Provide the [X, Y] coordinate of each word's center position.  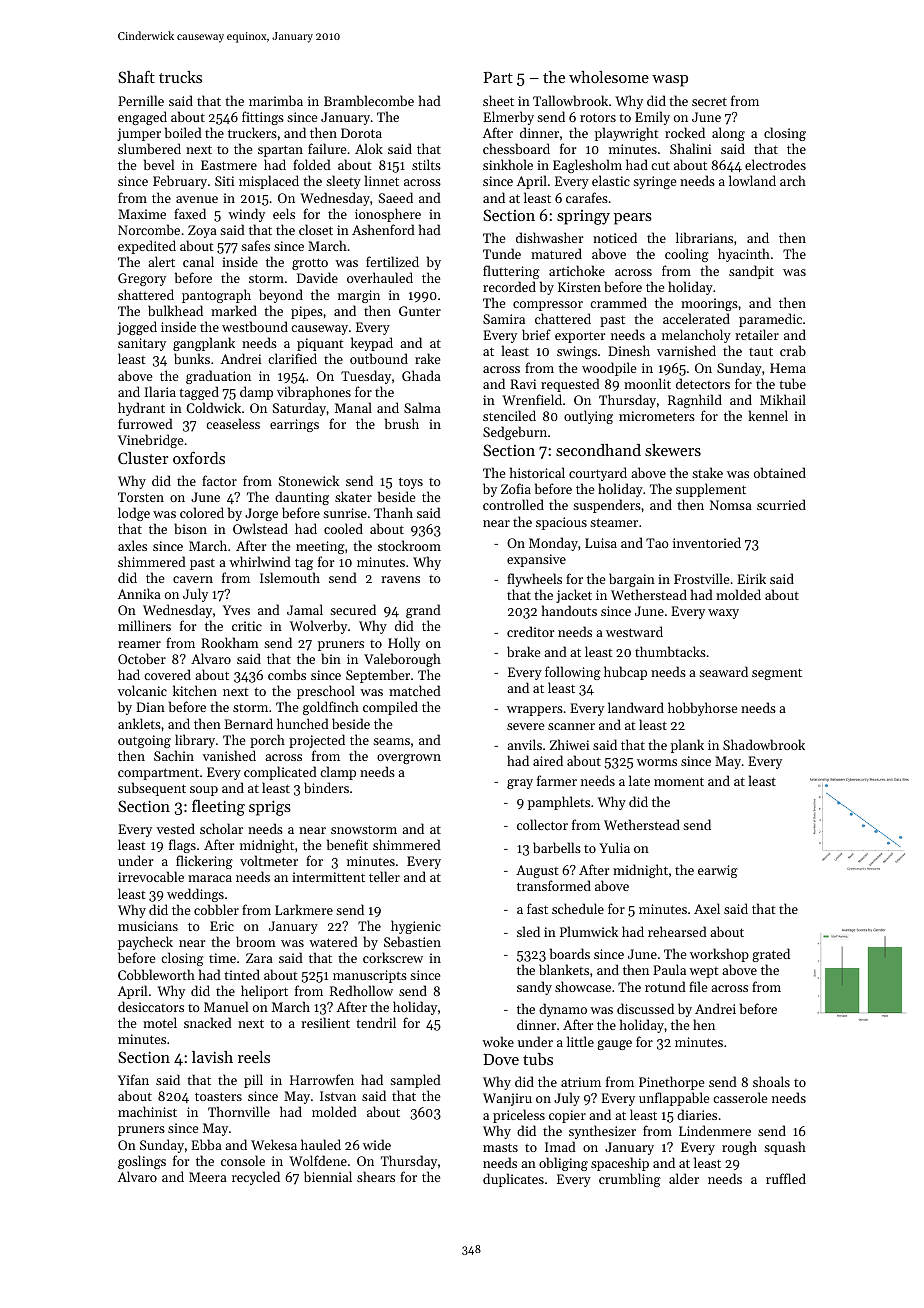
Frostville [701, 578]
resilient [325, 1022]
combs [287, 674]
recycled [256, 1178]
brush [402, 423]
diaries [697, 1114]
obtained [780, 472]
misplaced [269, 182]
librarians [704, 237]
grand [423, 611]
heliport [264, 992]
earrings [294, 425]
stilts [426, 164]
